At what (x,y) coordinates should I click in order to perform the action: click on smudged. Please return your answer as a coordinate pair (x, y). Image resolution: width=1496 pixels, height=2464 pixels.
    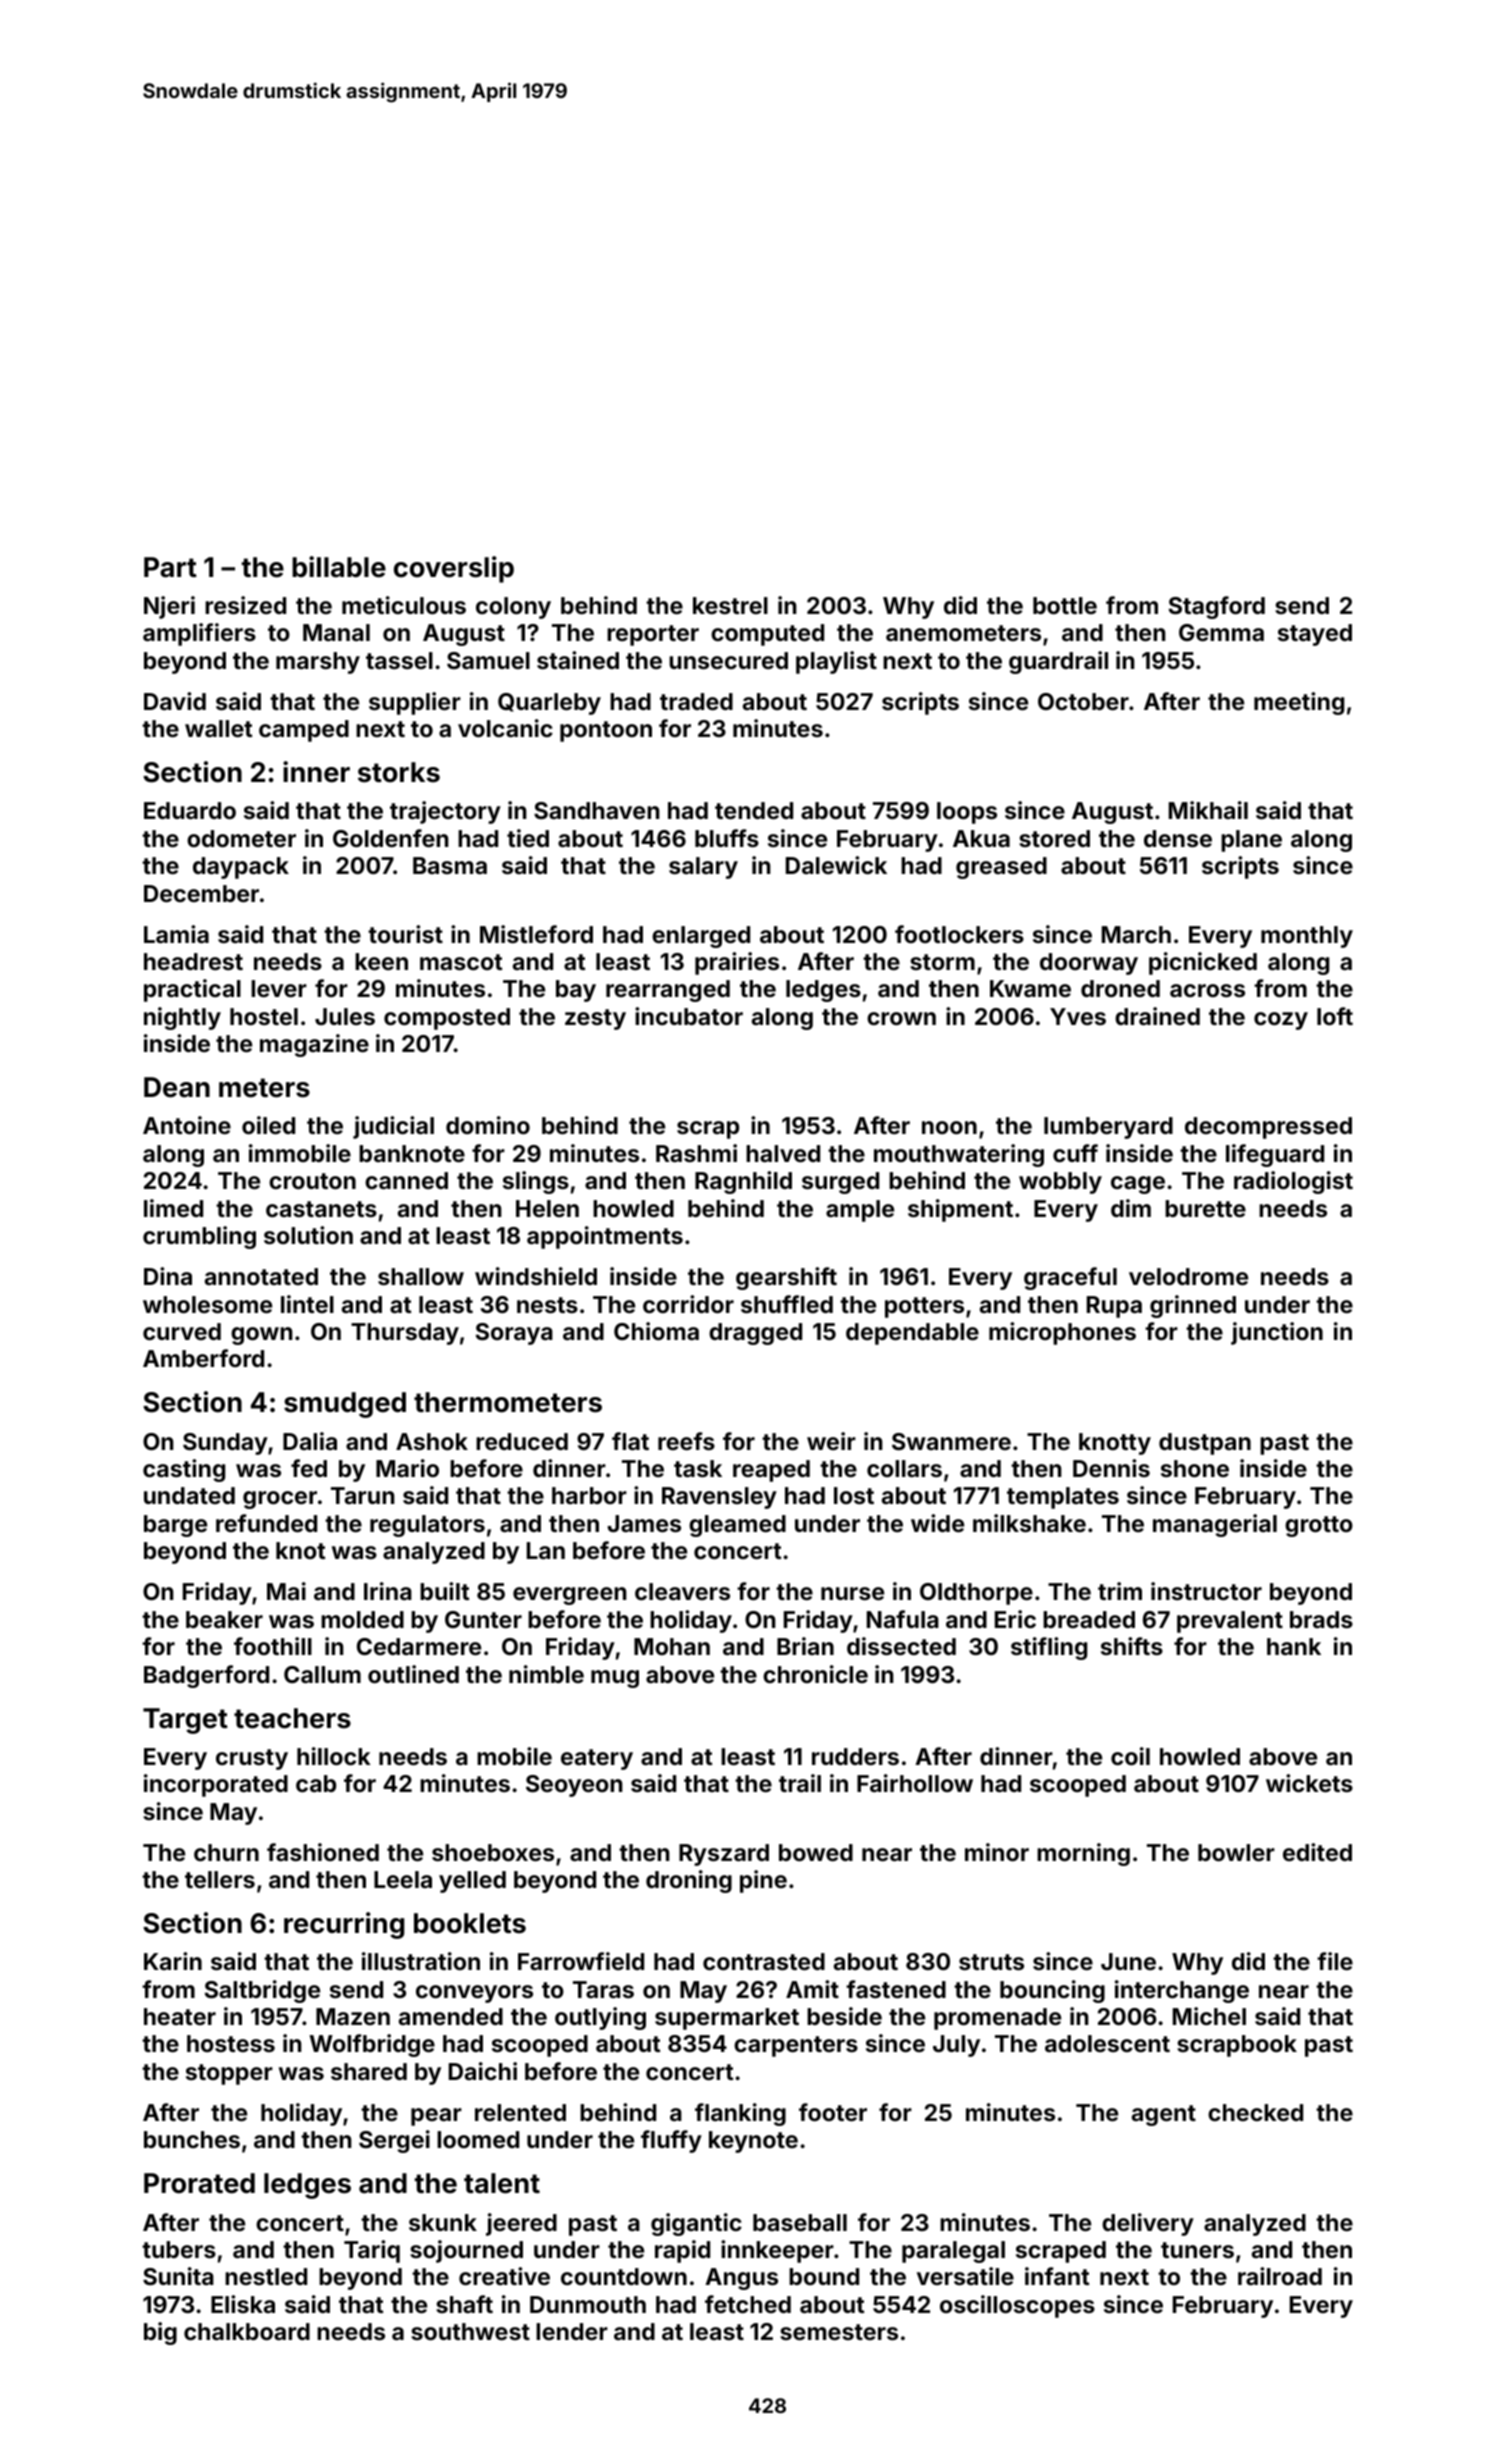
    Looking at the image, I should click on (345, 1405).
